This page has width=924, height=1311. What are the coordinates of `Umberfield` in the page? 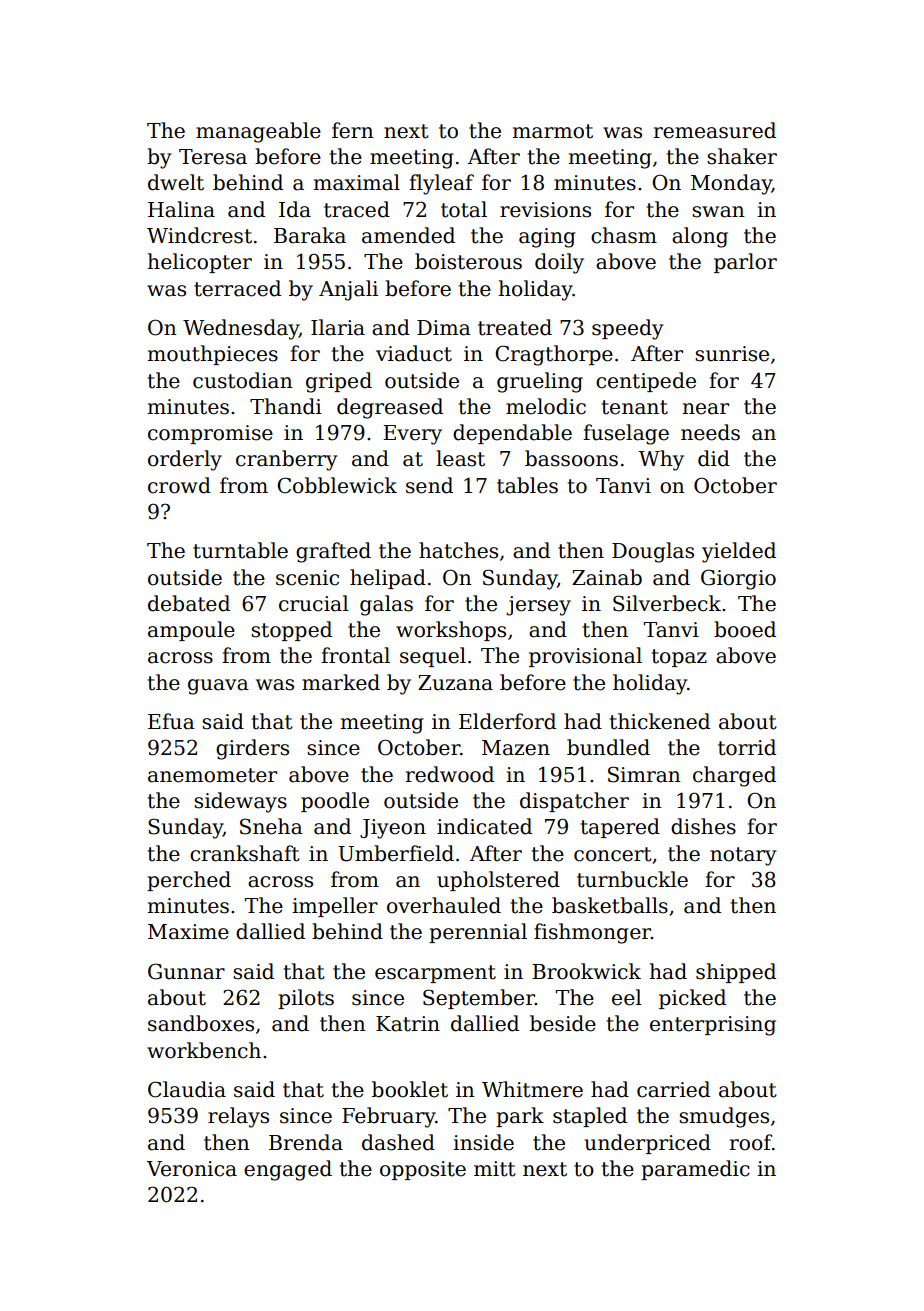 It's located at (396, 853).
